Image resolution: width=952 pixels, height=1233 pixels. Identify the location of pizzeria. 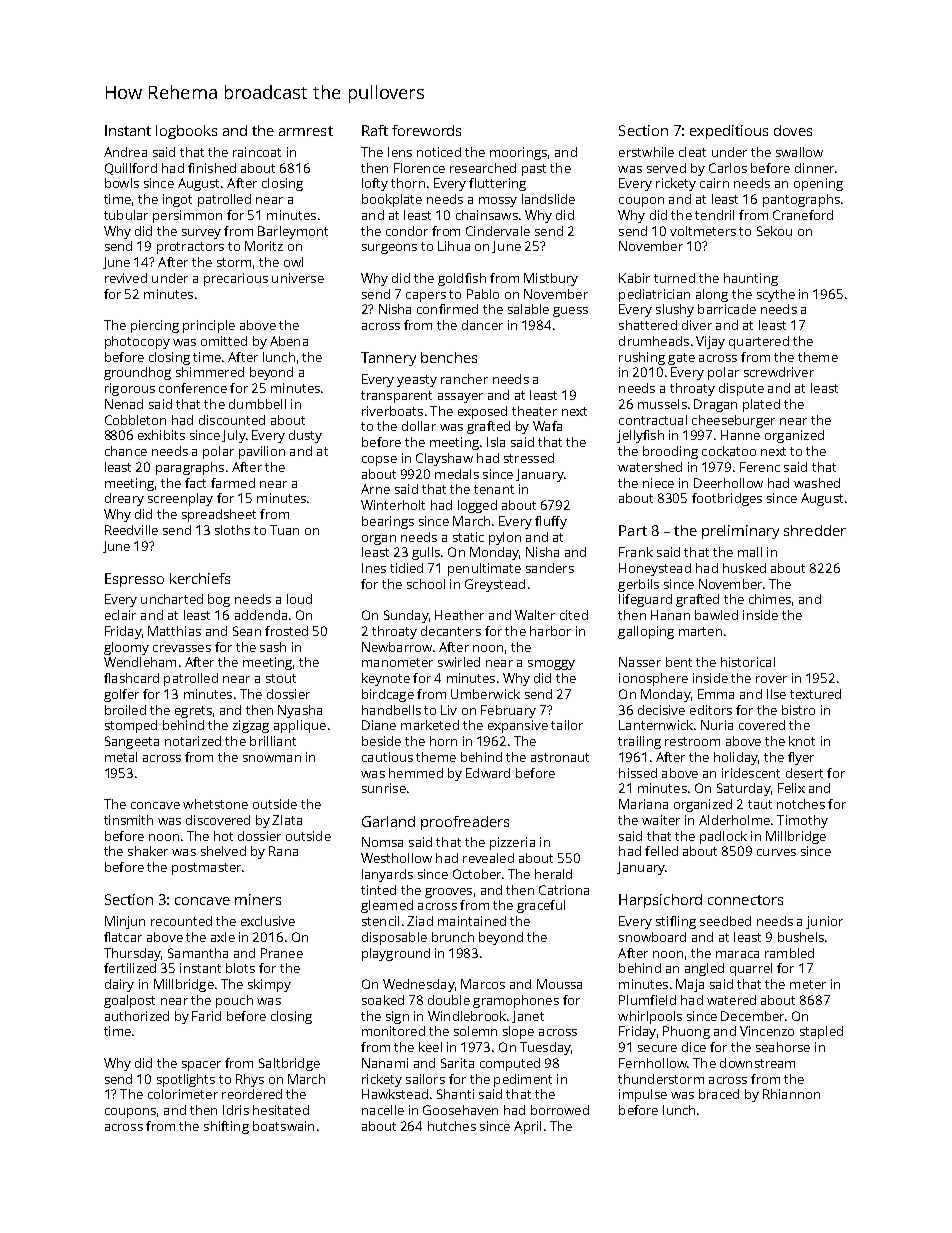
(512, 843).
